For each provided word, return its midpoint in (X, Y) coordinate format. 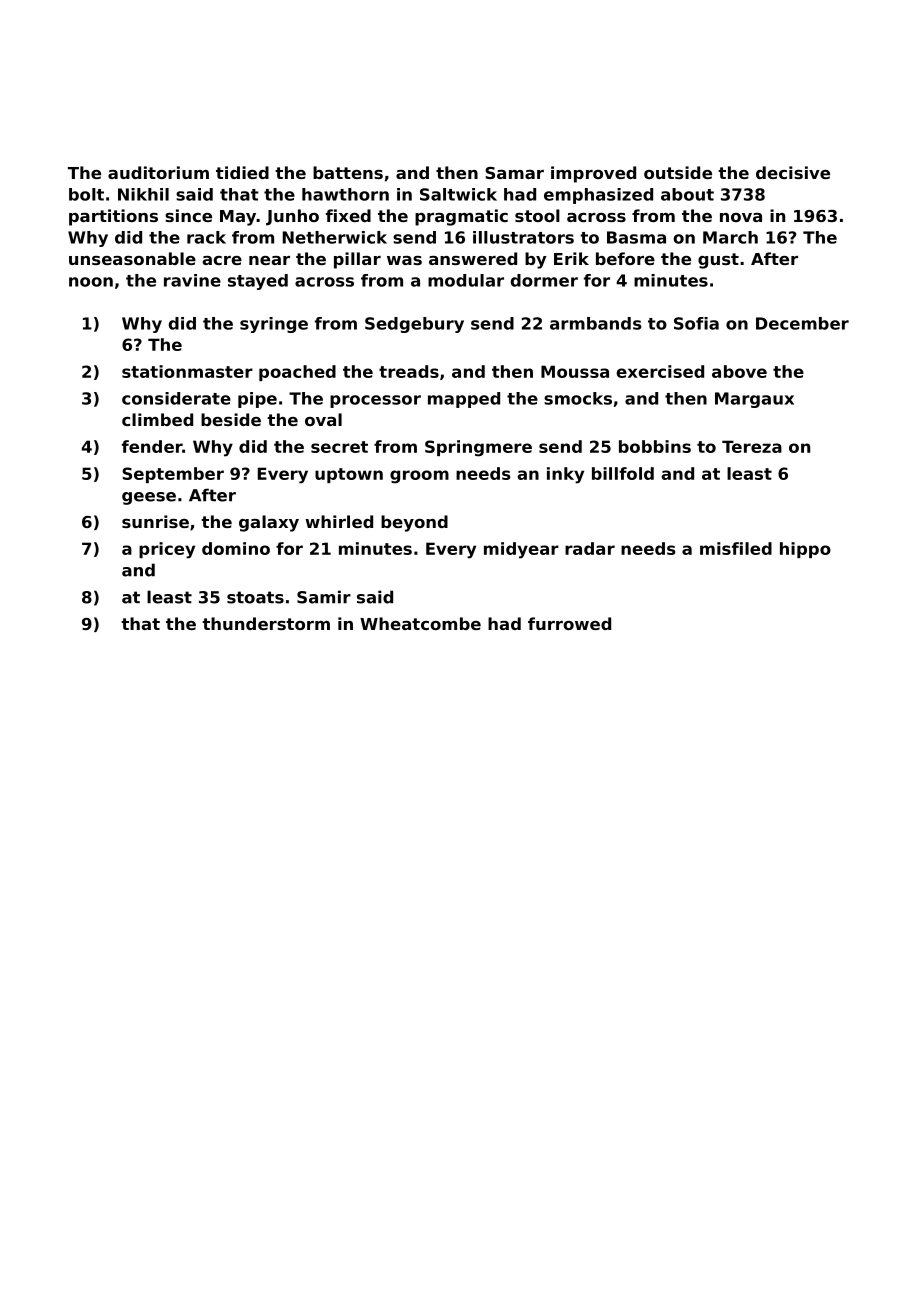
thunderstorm (266, 623)
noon (91, 282)
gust (718, 261)
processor (375, 401)
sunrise (155, 521)
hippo (805, 550)
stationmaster (187, 371)
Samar (514, 173)
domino (236, 548)
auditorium (158, 172)
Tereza (752, 446)
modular (466, 280)
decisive (793, 172)
